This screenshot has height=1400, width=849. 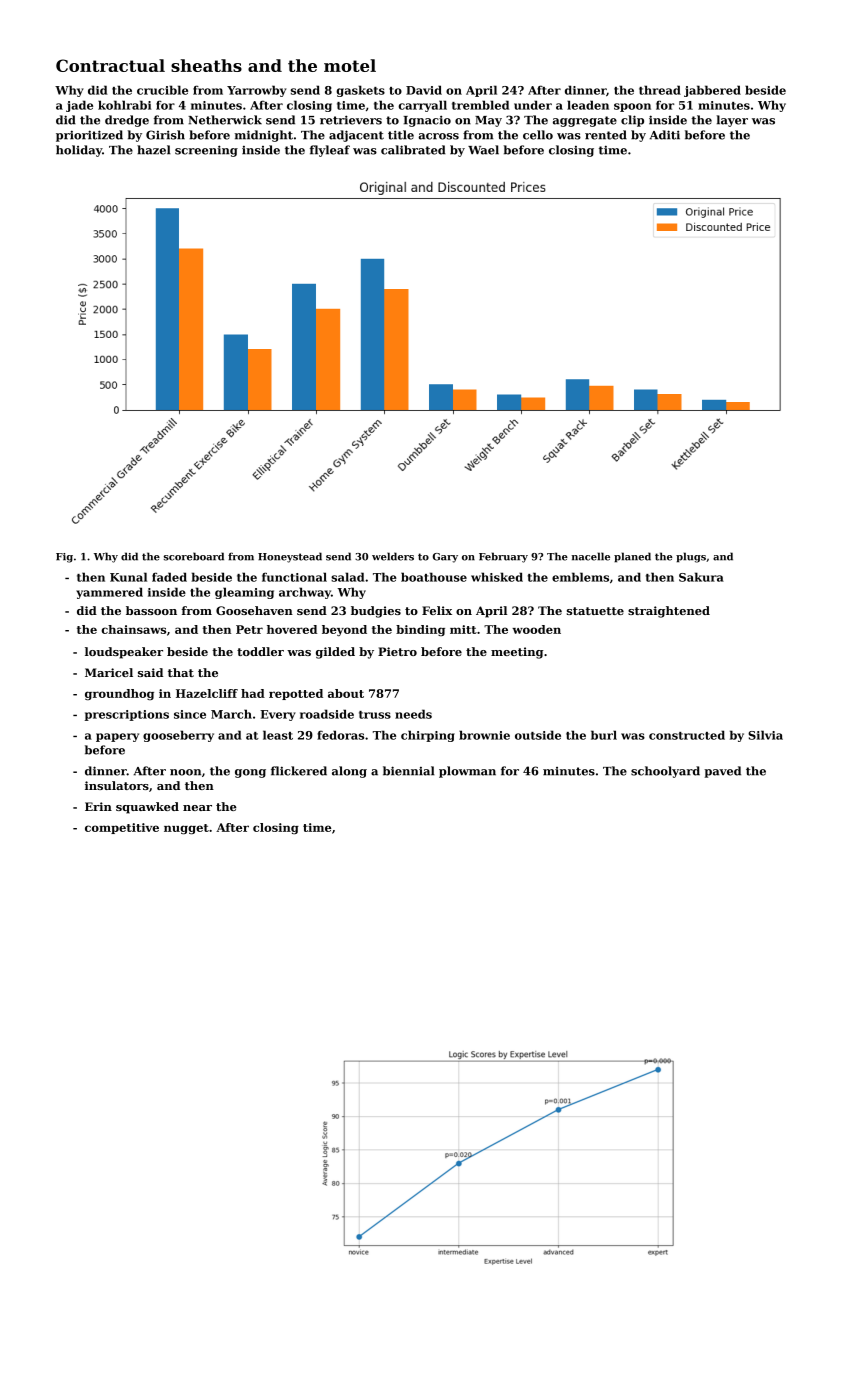 I want to click on Gary, so click(x=445, y=558).
